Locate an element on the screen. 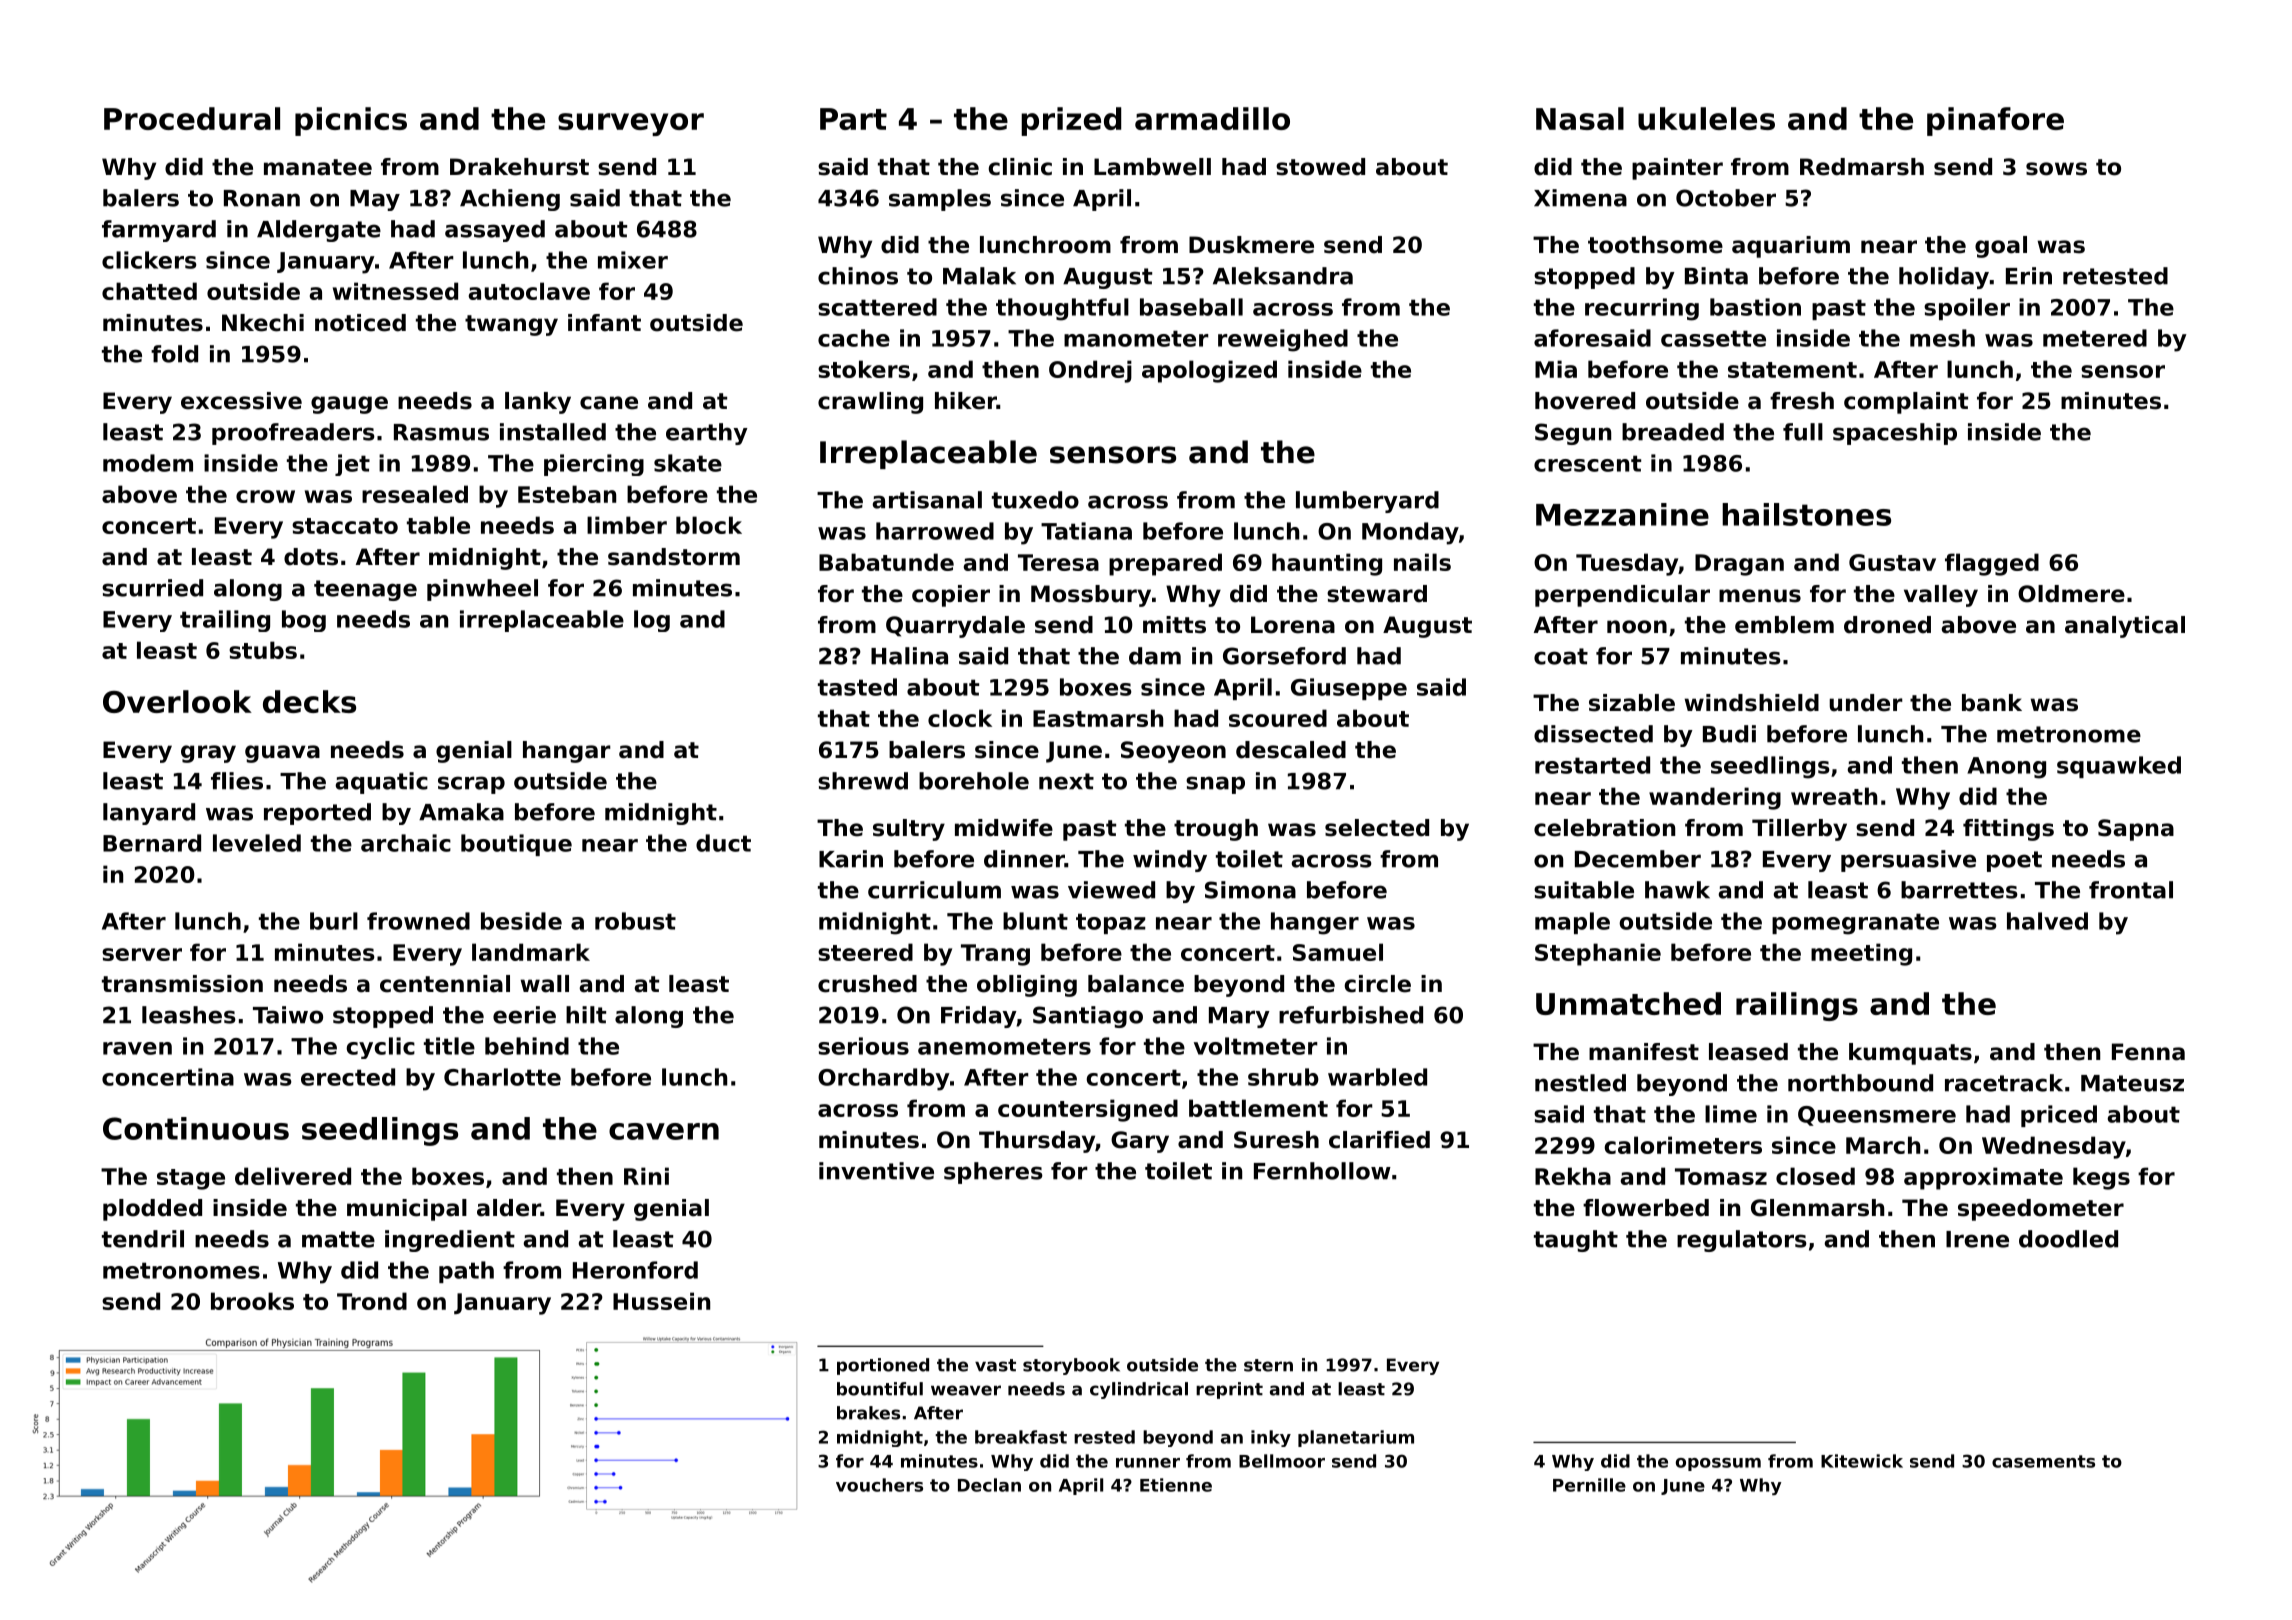 This screenshot has width=2292, height=1620. Pernille is located at coordinates (1589, 1485).
